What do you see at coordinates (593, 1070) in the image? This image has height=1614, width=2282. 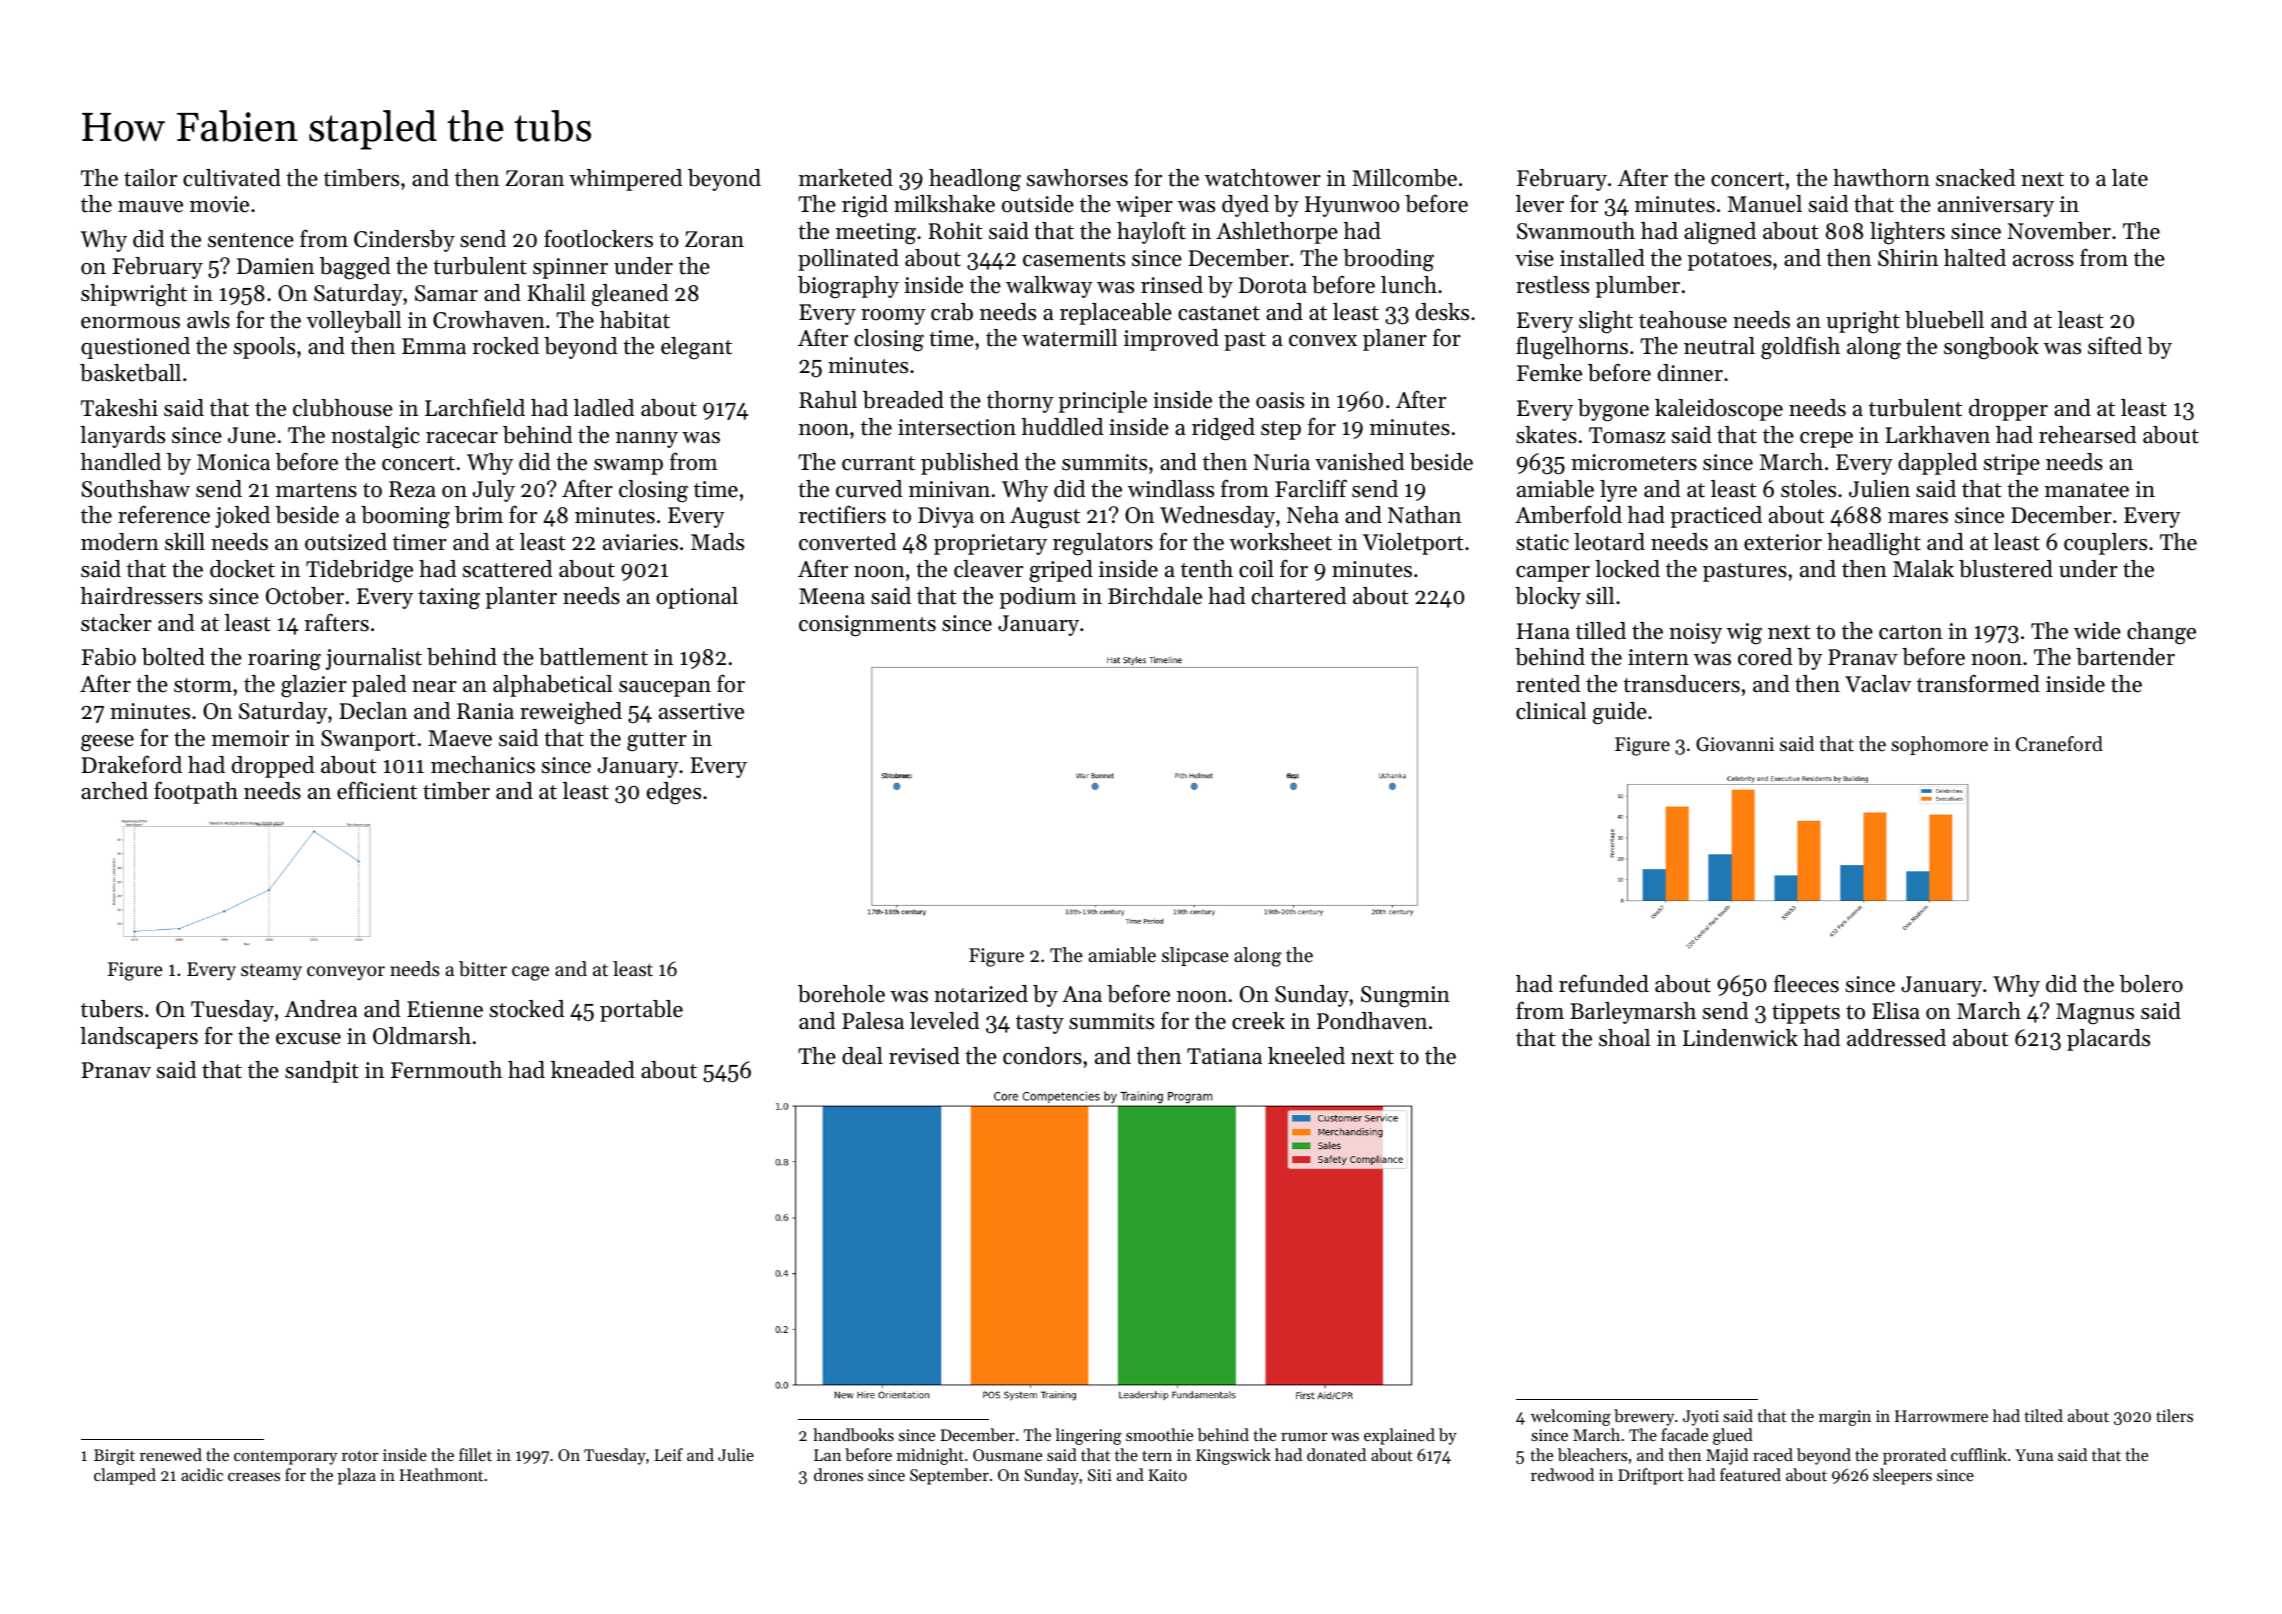 I see `kneaded` at bounding box center [593, 1070].
